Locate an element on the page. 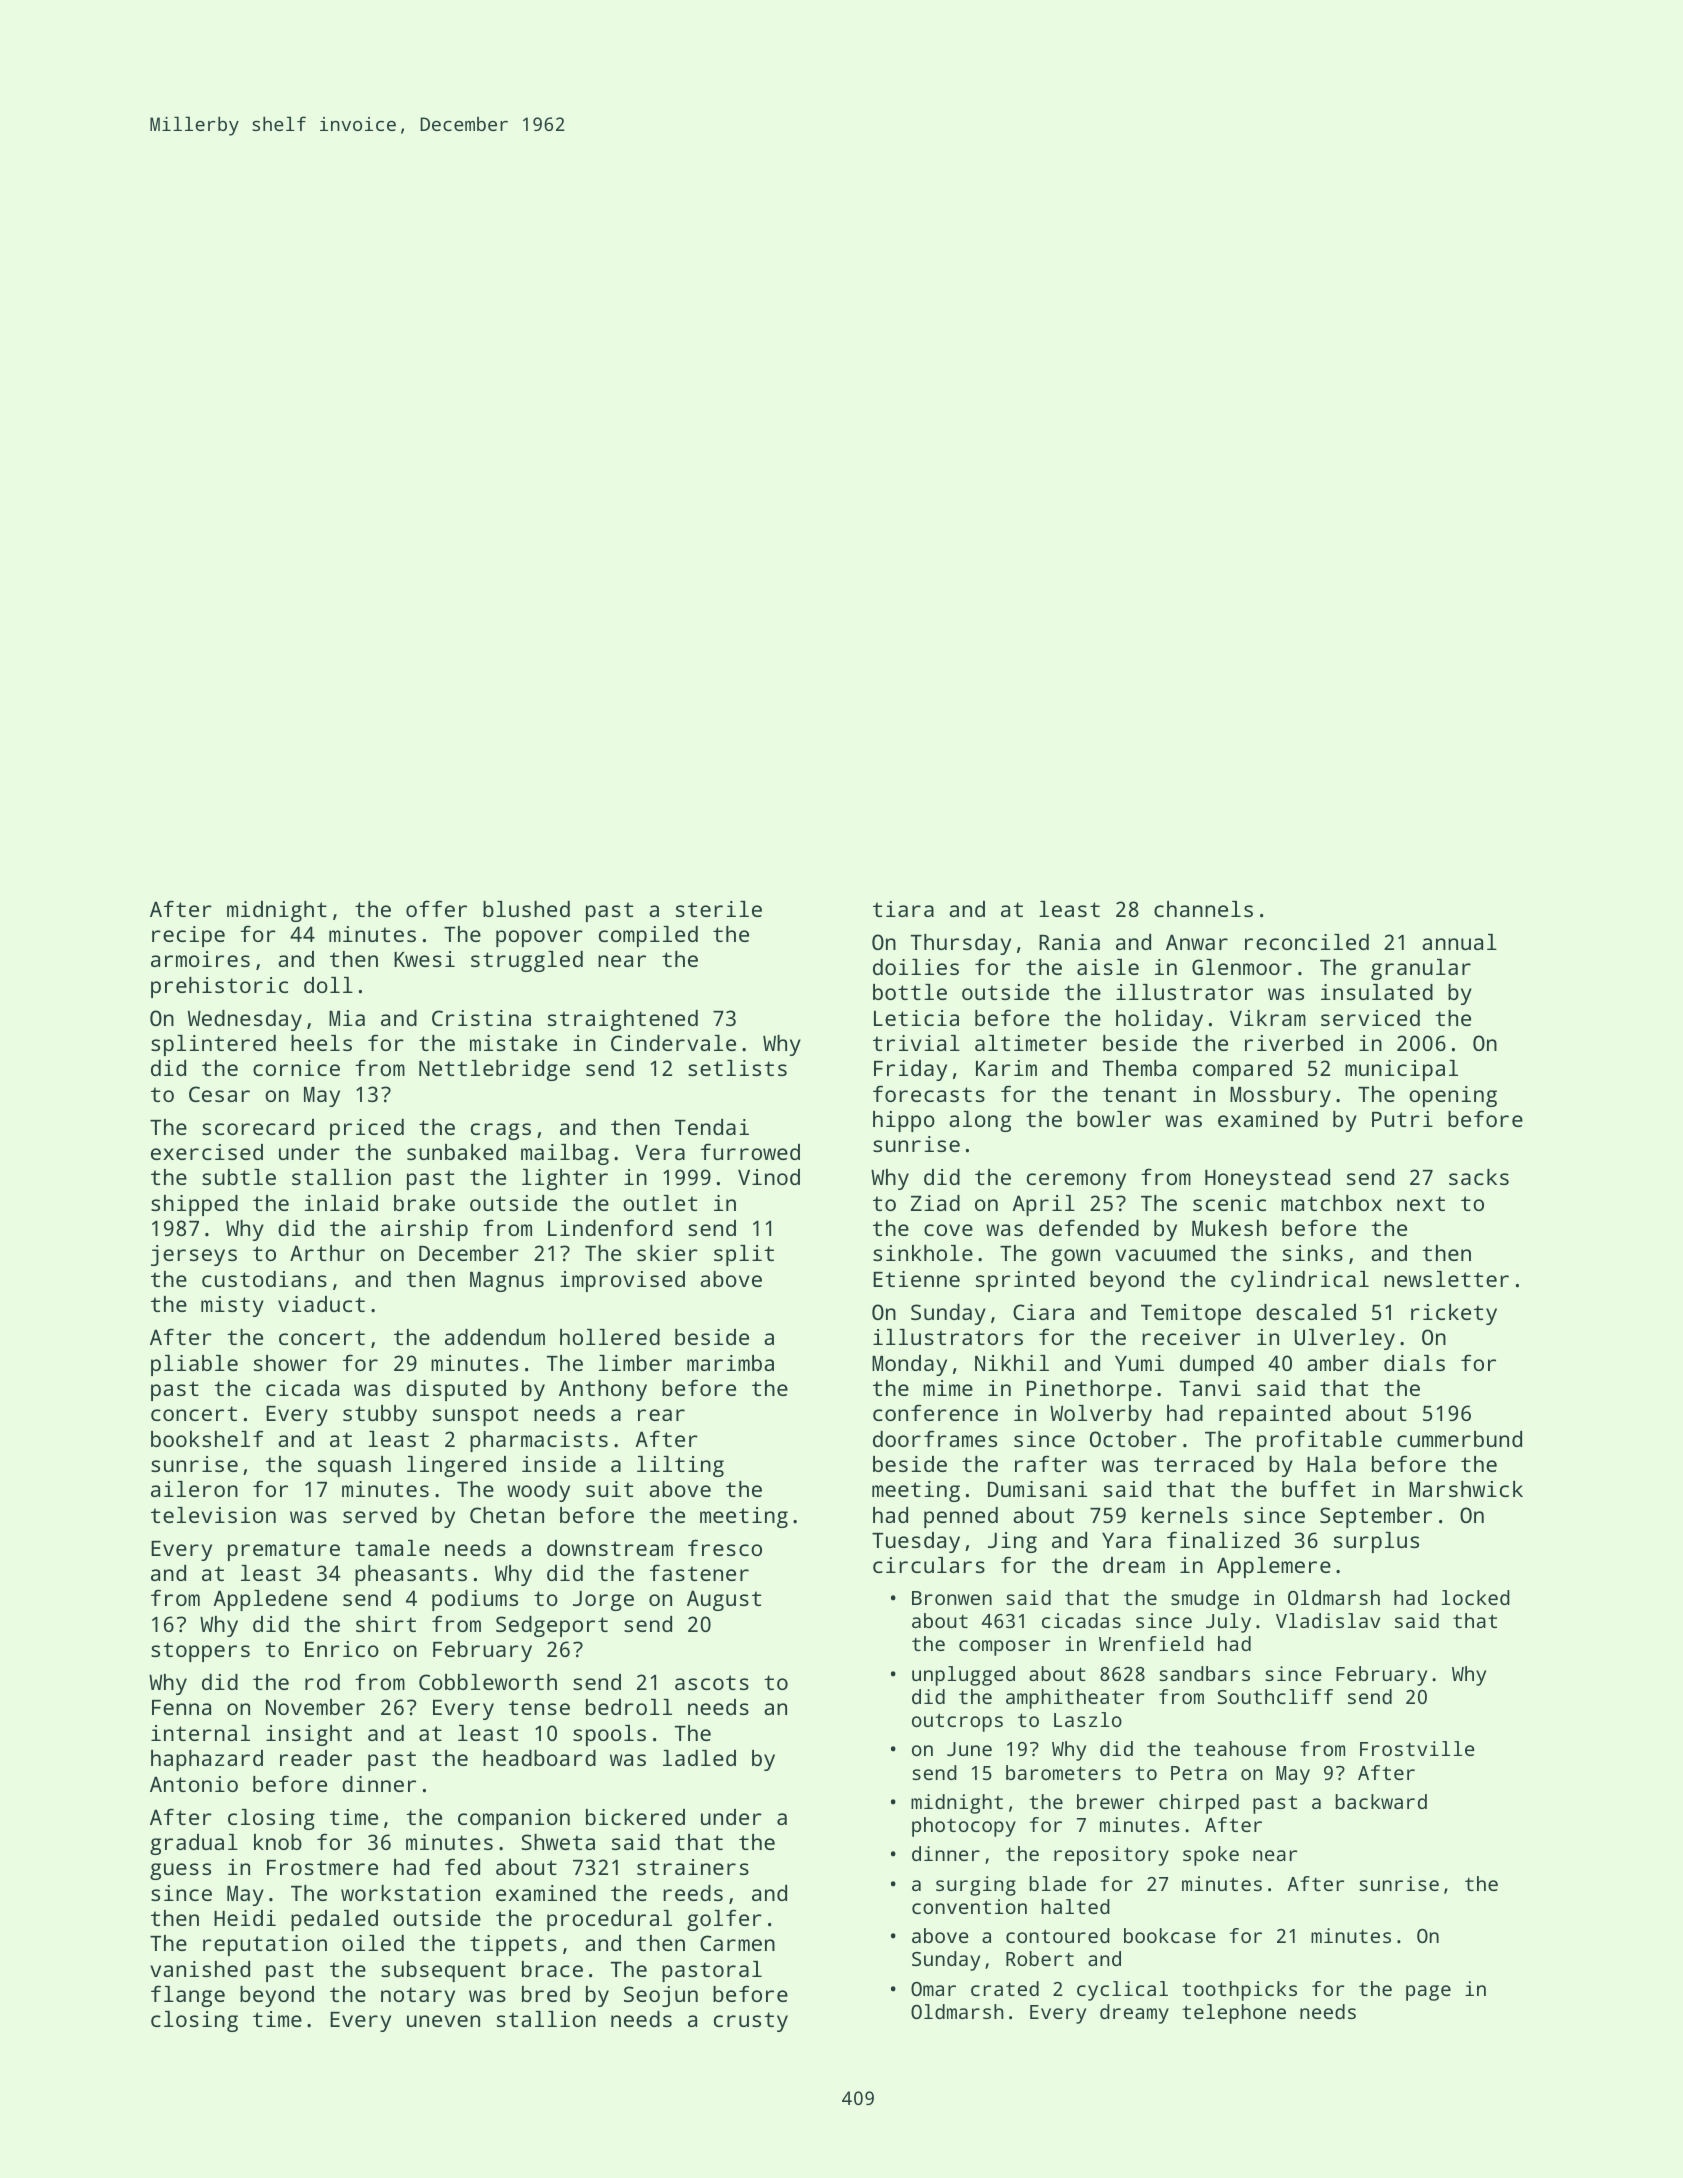 This page has height=2178, width=1683. recipe is located at coordinates (188, 936).
